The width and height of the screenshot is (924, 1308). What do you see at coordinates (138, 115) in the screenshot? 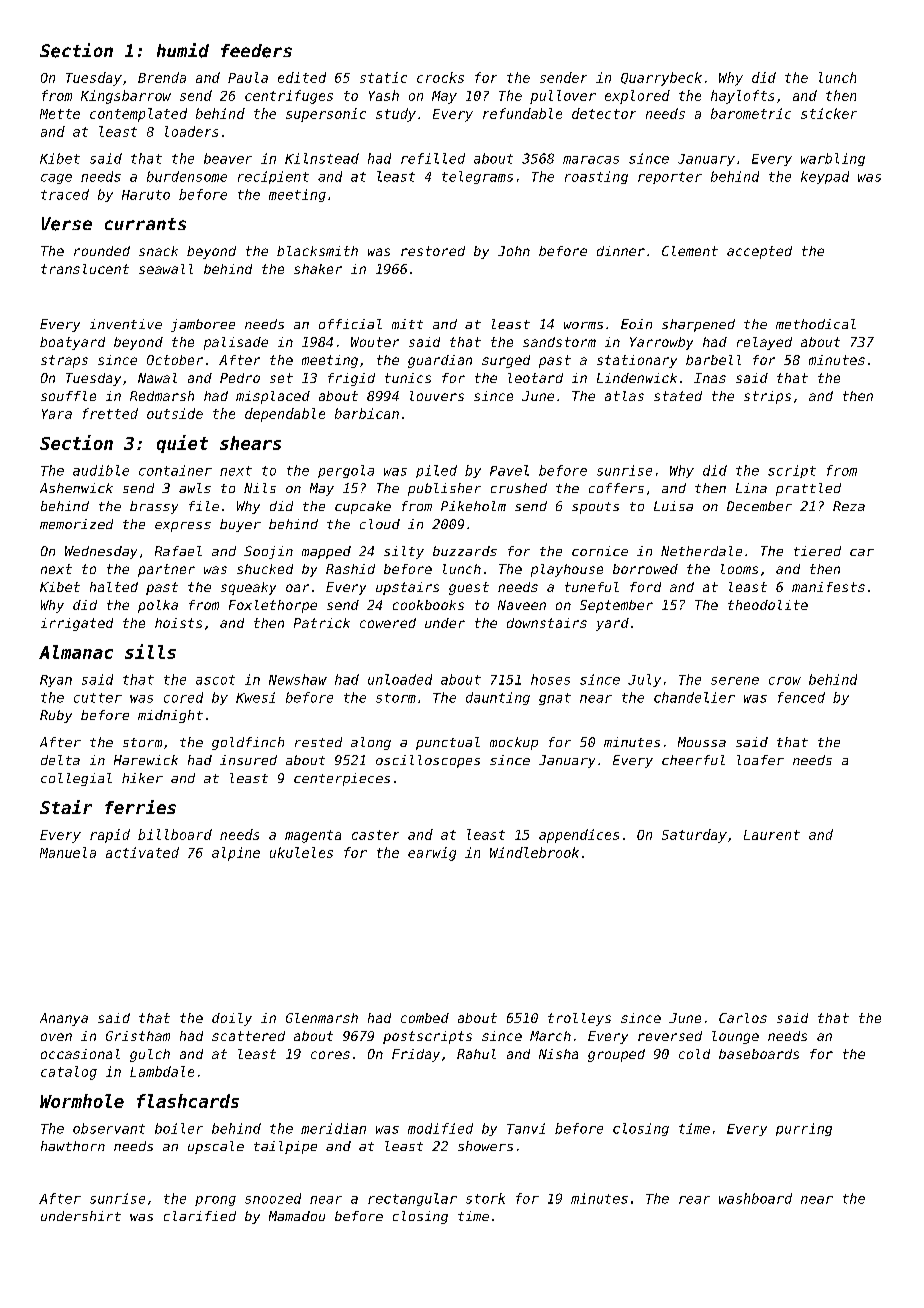
I see `contemplated` at bounding box center [138, 115].
